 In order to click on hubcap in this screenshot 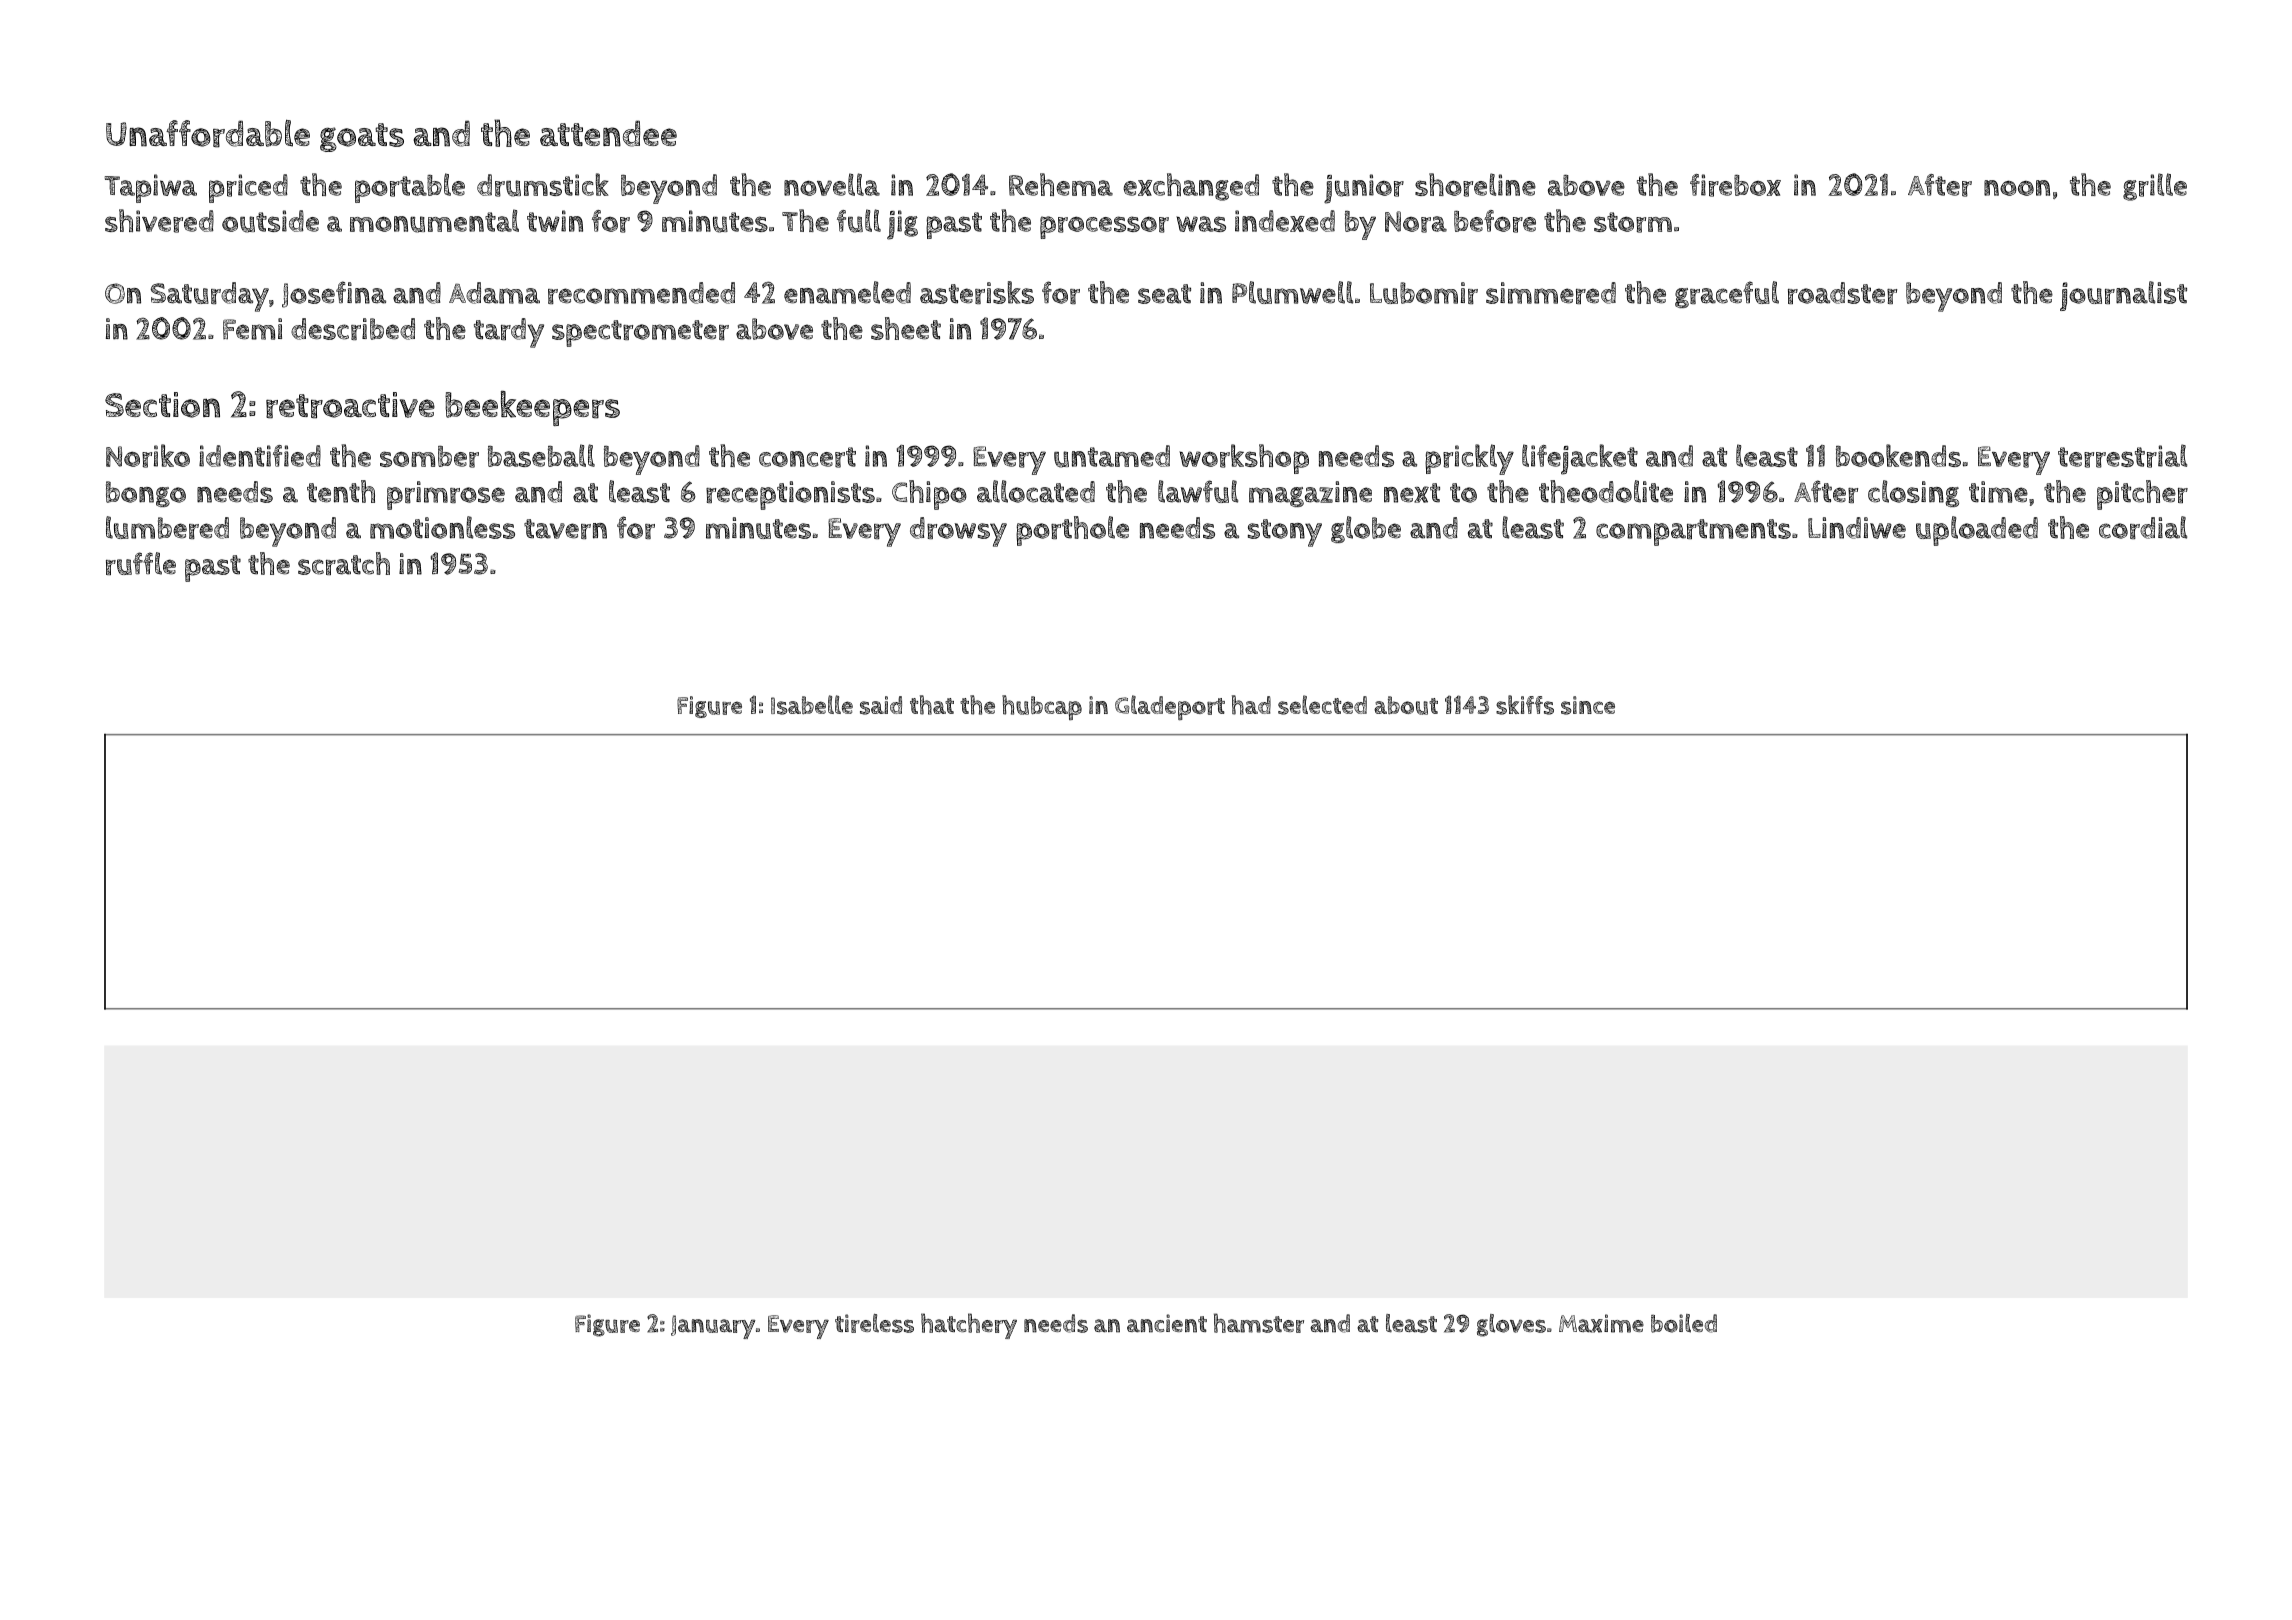, I will do `click(1042, 707)`.
